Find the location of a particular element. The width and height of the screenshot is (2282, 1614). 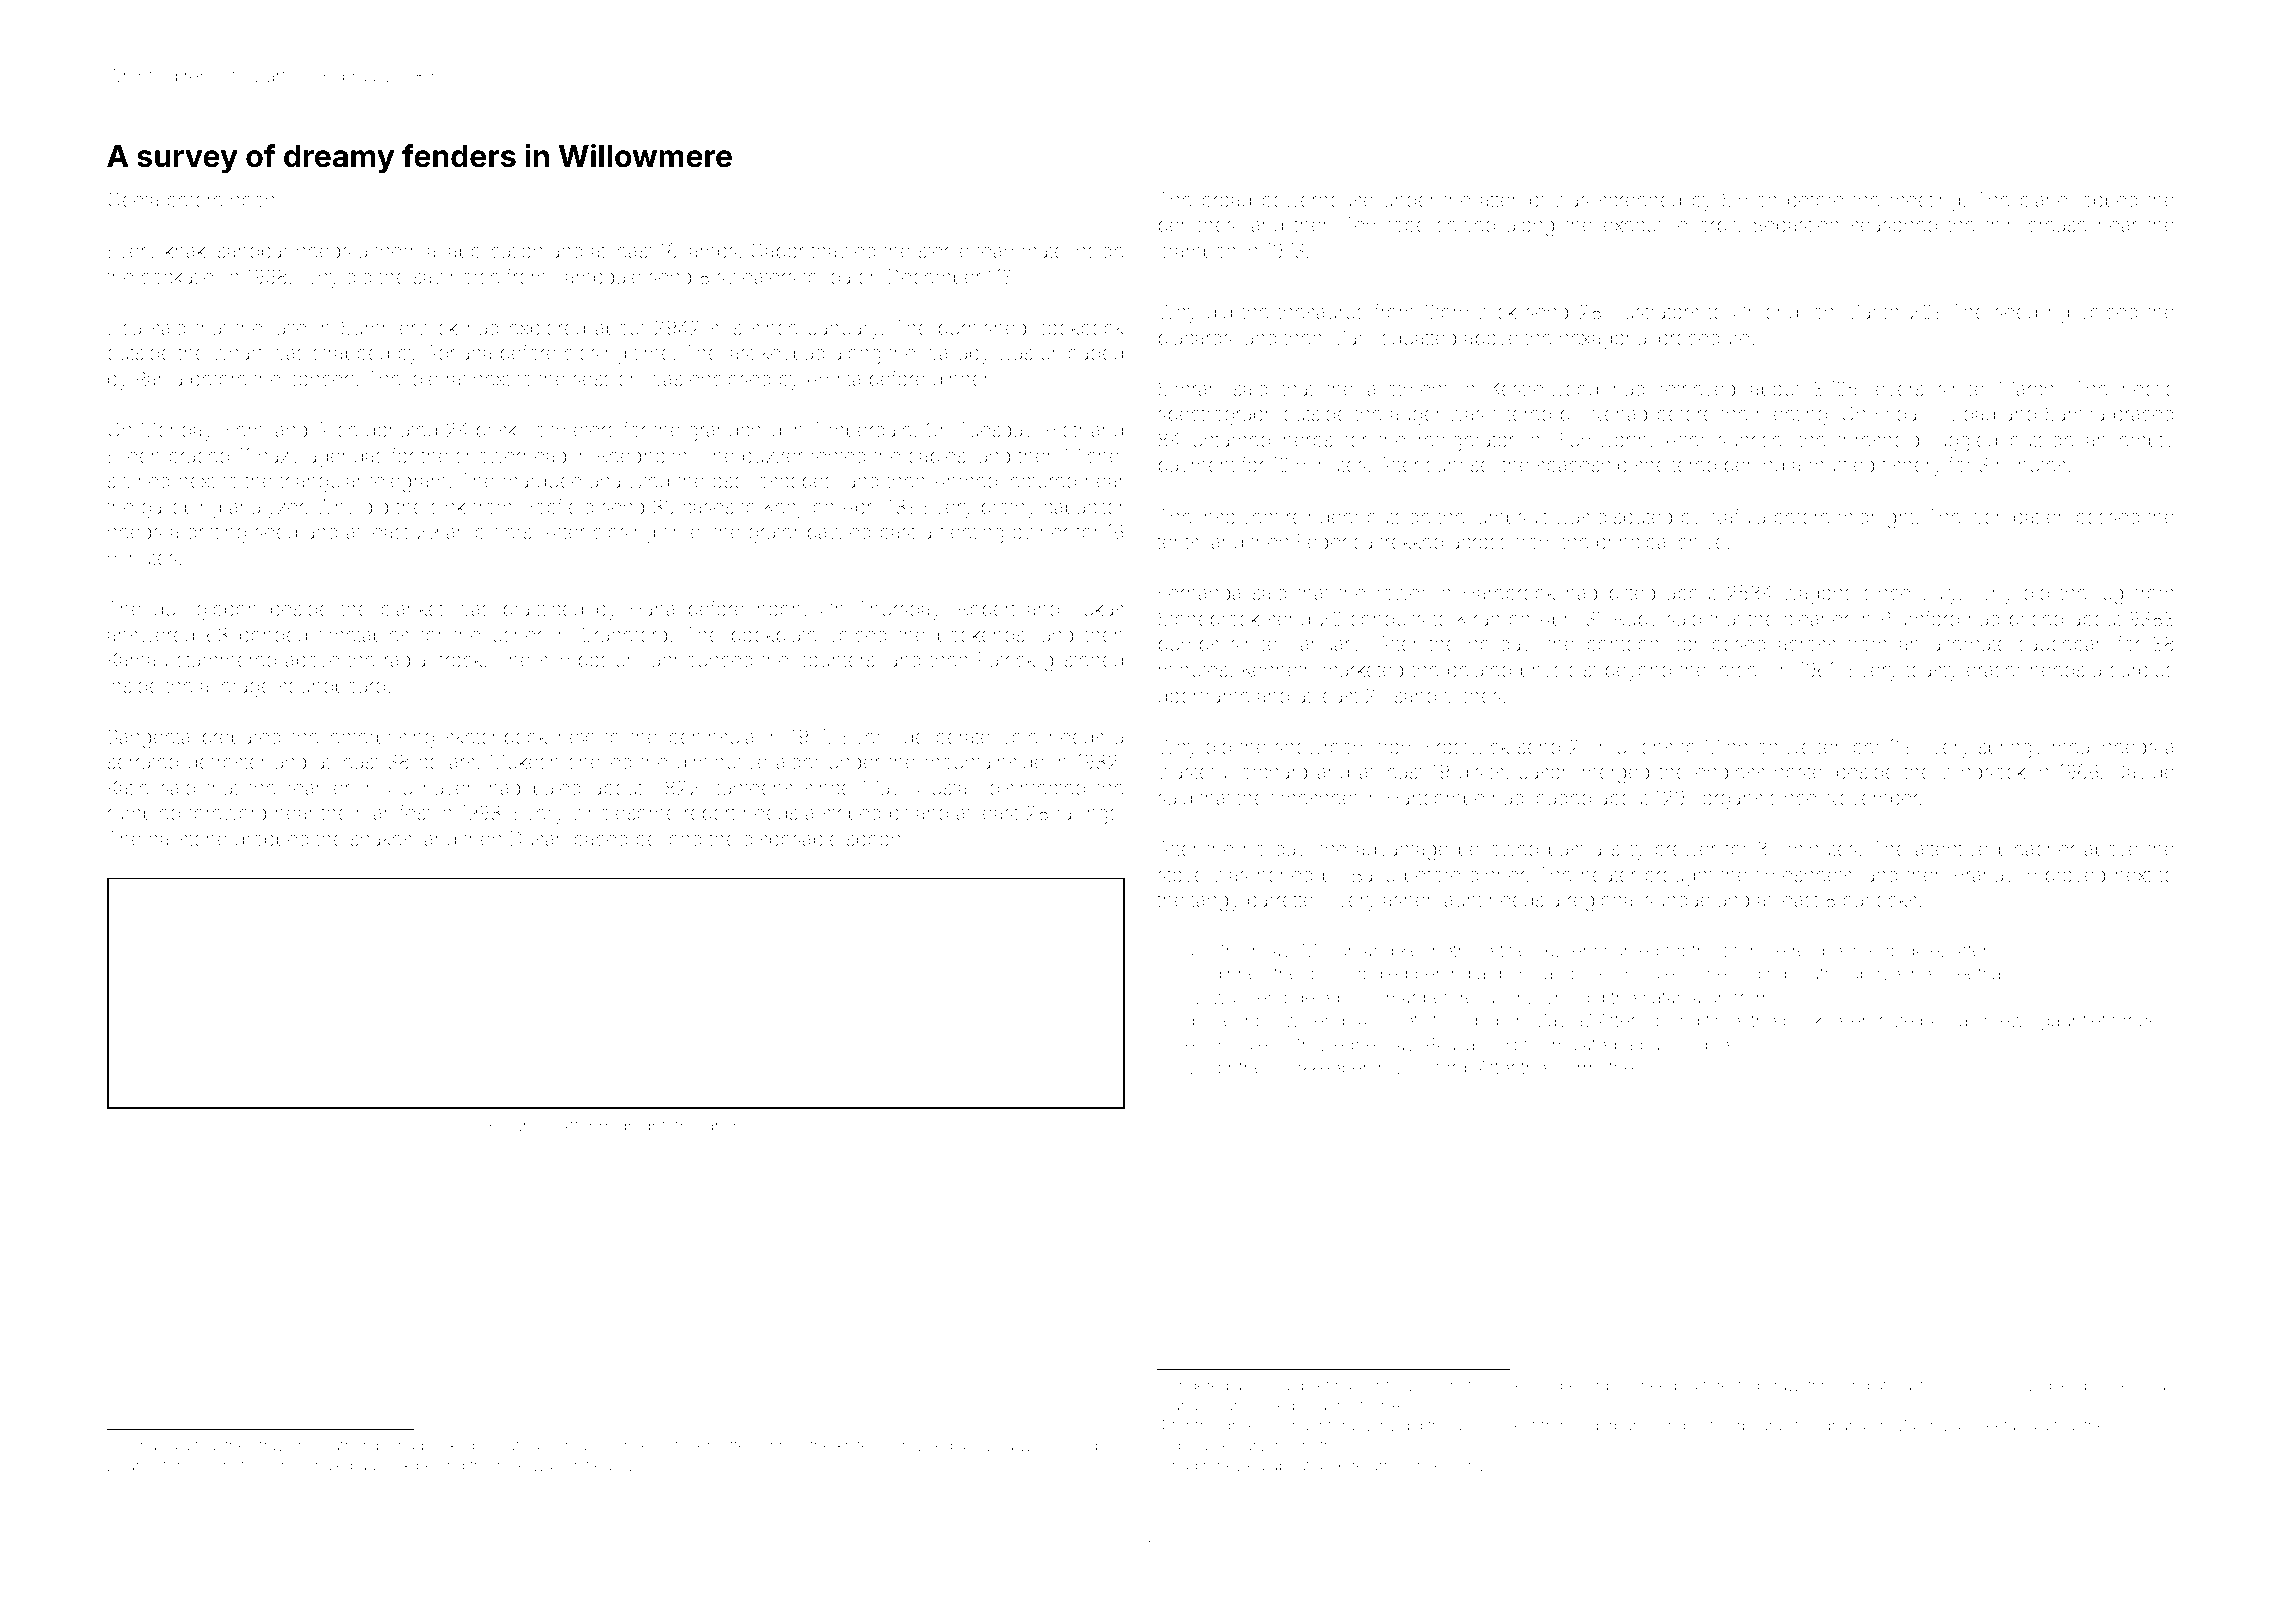

shifted is located at coordinates (588, 1465).
